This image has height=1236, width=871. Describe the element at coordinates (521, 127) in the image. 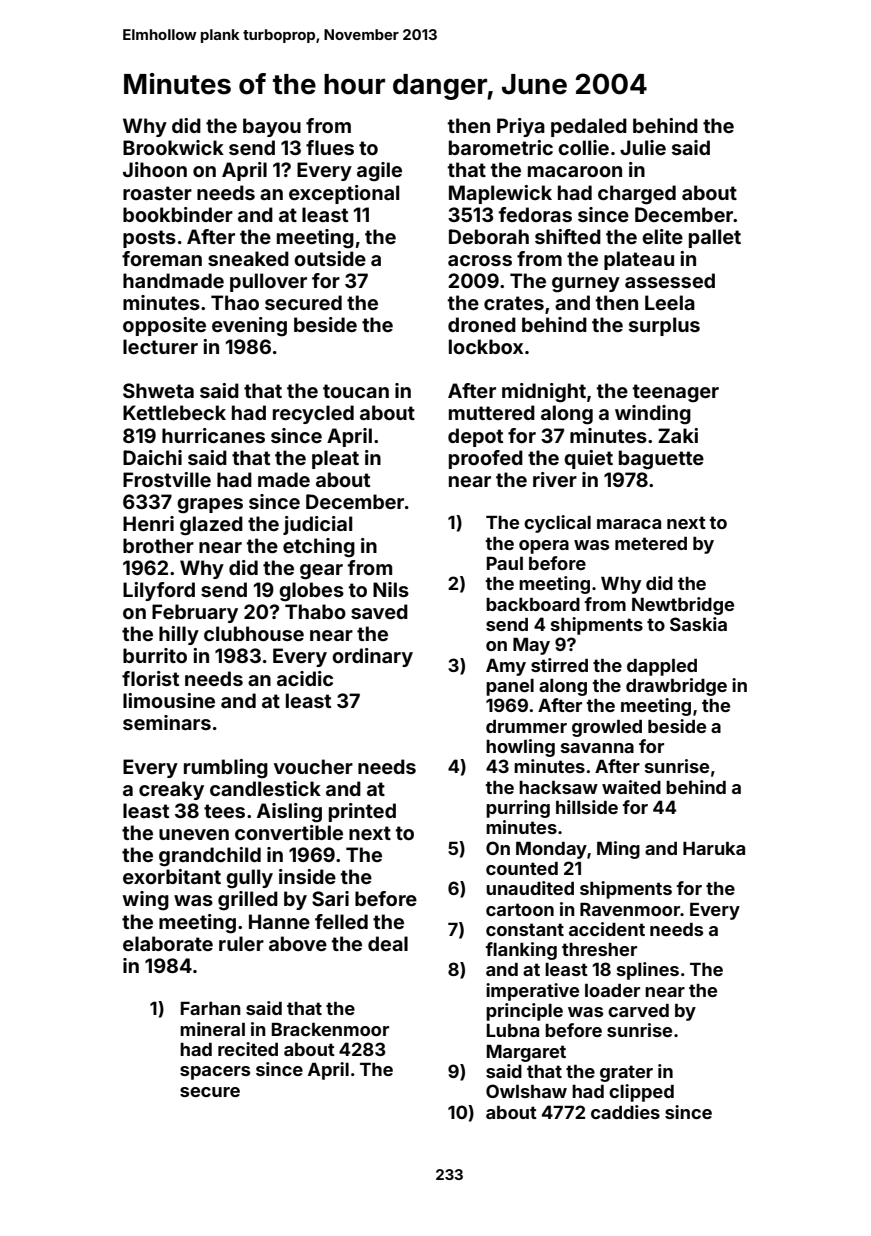

I see `Priya` at that location.
